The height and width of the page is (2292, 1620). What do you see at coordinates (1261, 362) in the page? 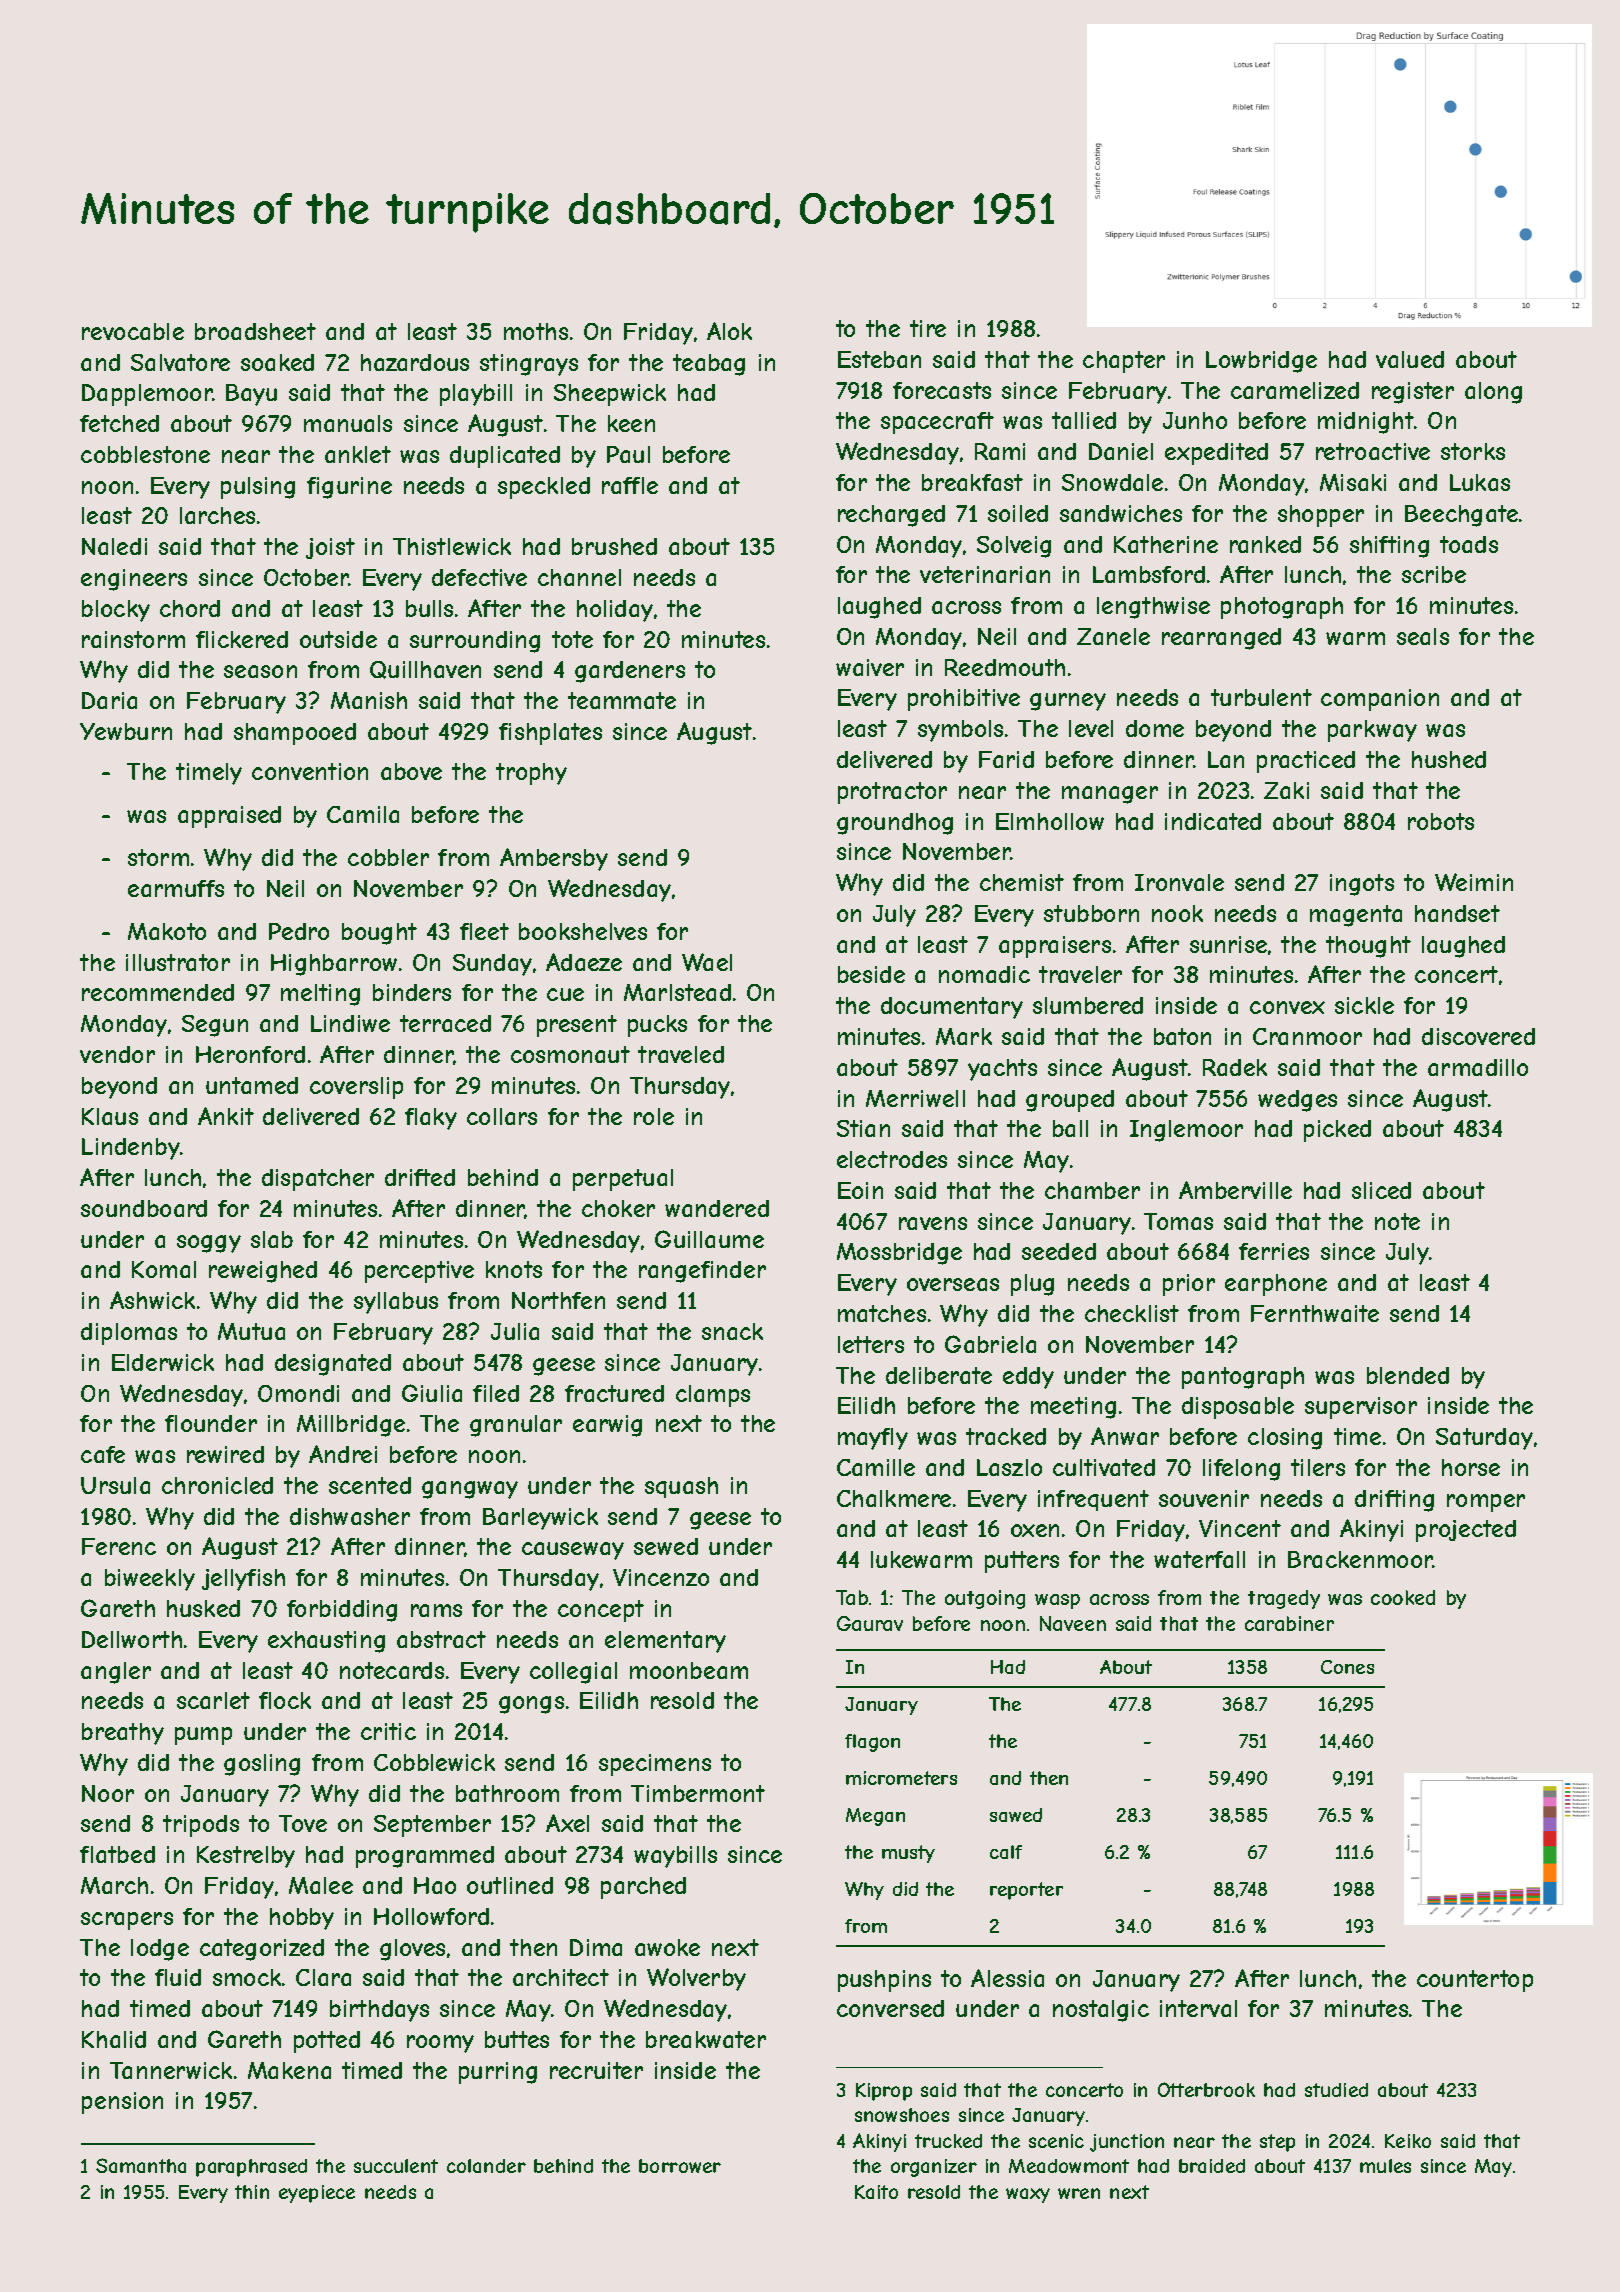
I see `Lowbridge` at bounding box center [1261, 362].
